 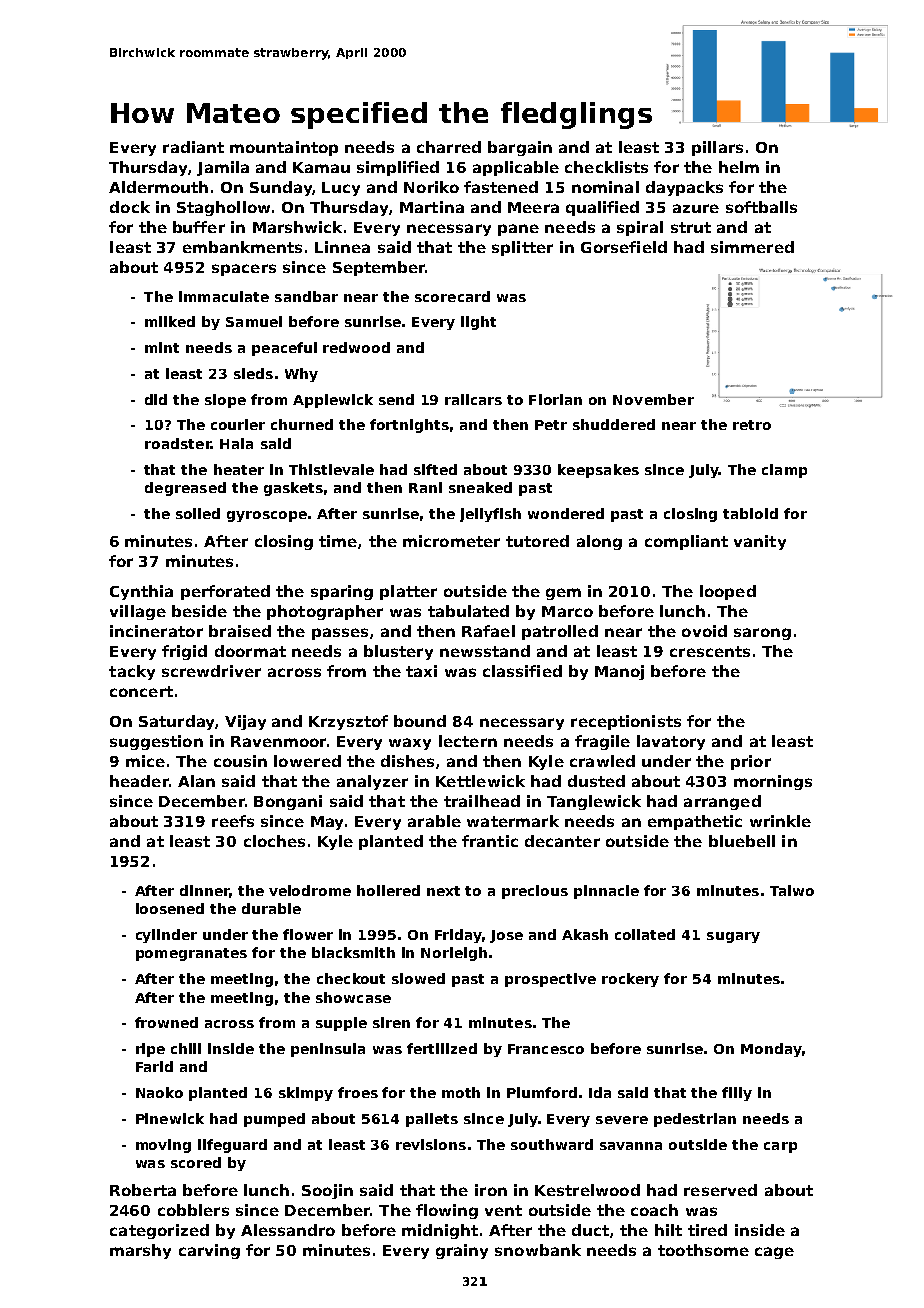 I want to click on frigid, so click(x=184, y=652).
